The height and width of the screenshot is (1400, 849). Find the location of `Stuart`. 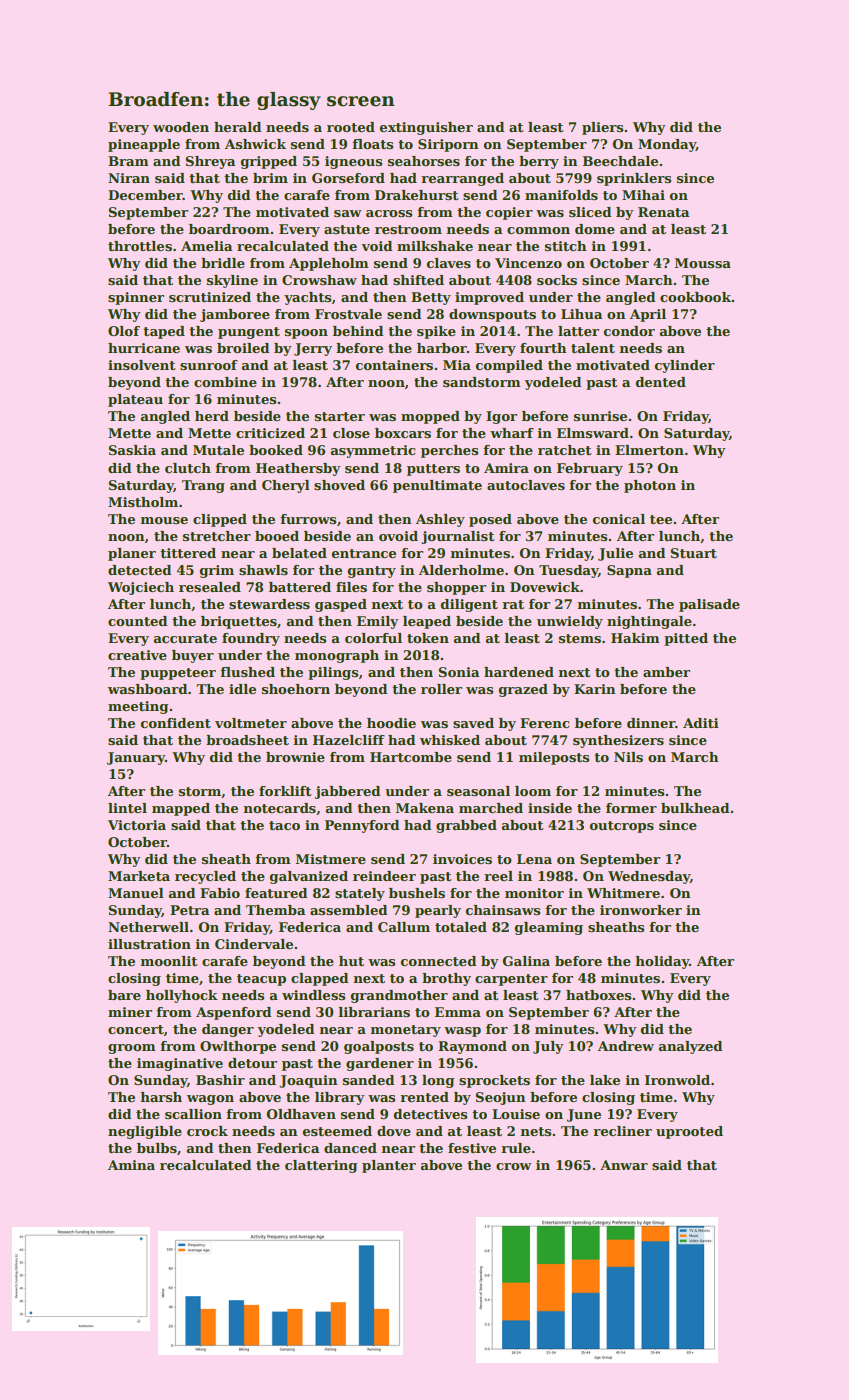

Stuart is located at coordinates (694, 553).
